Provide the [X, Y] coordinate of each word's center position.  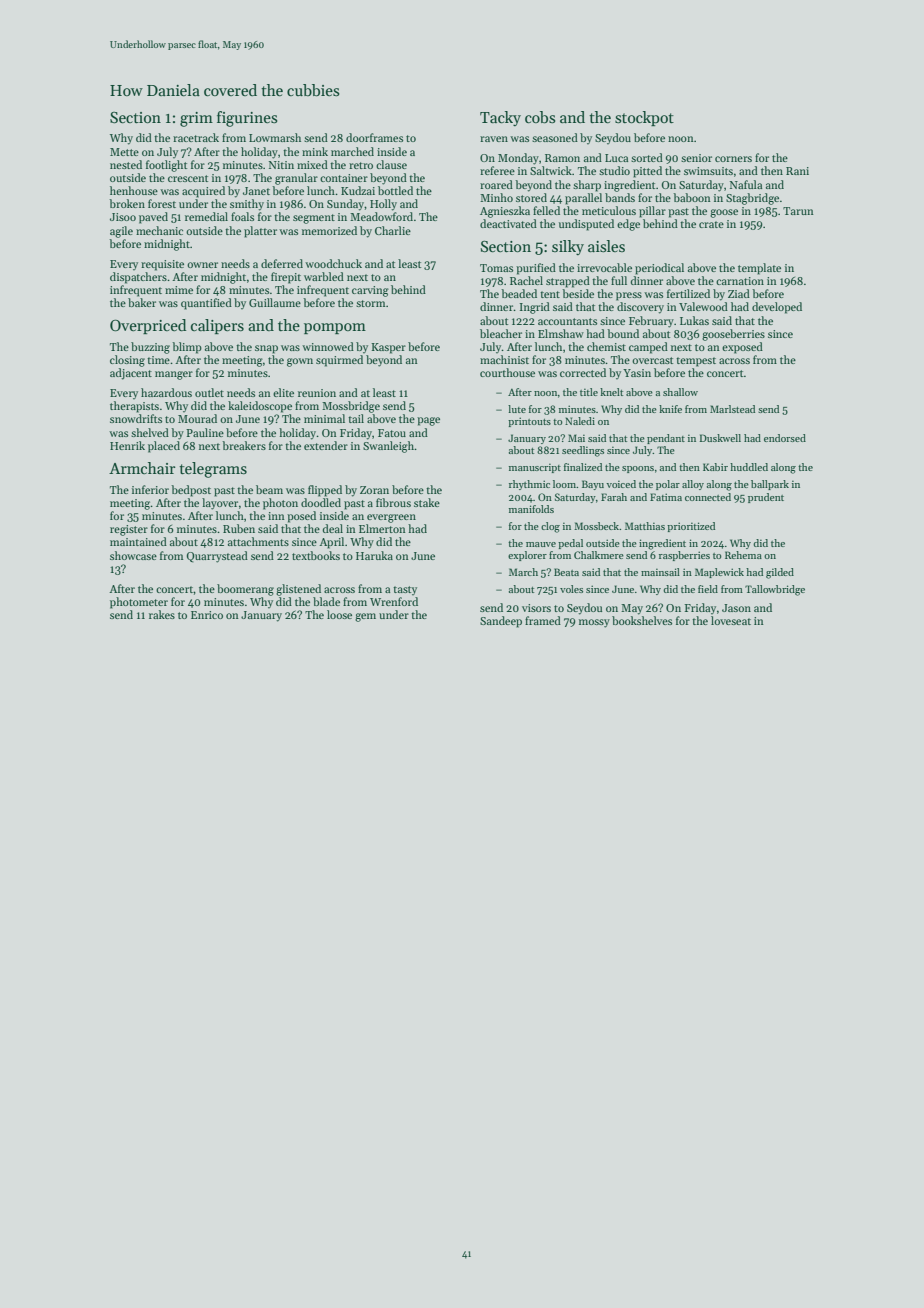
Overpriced [148, 326]
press [629, 296]
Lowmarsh [275, 137]
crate [711, 224]
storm [370, 303]
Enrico [207, 615]
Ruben [239, 528]
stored [531, 197]
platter [260, 232]
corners [733, 159]
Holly [383, 205]
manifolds [531, 509]
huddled [749, 467]
